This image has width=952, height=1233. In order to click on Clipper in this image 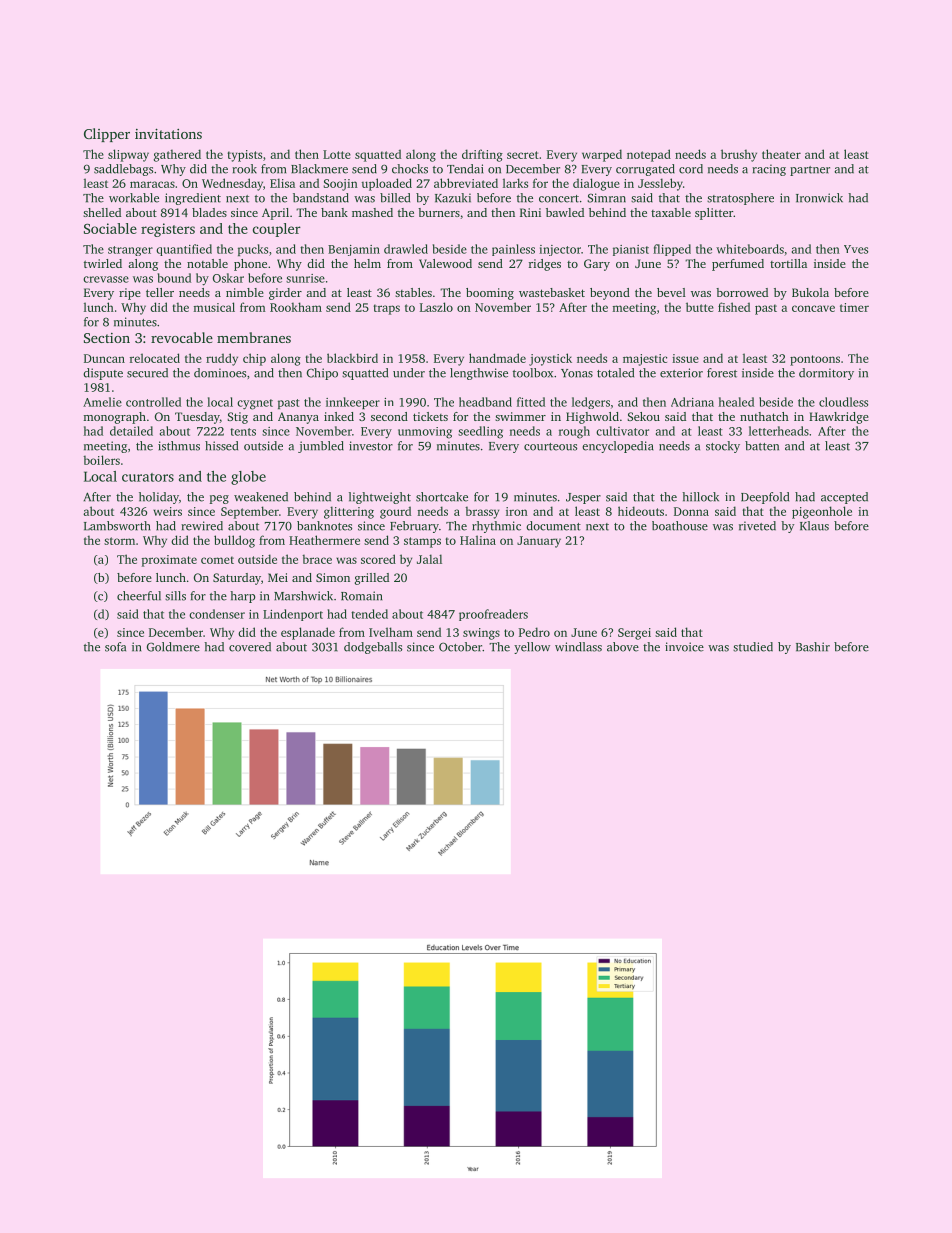, I will do `click(107, 135)`.
